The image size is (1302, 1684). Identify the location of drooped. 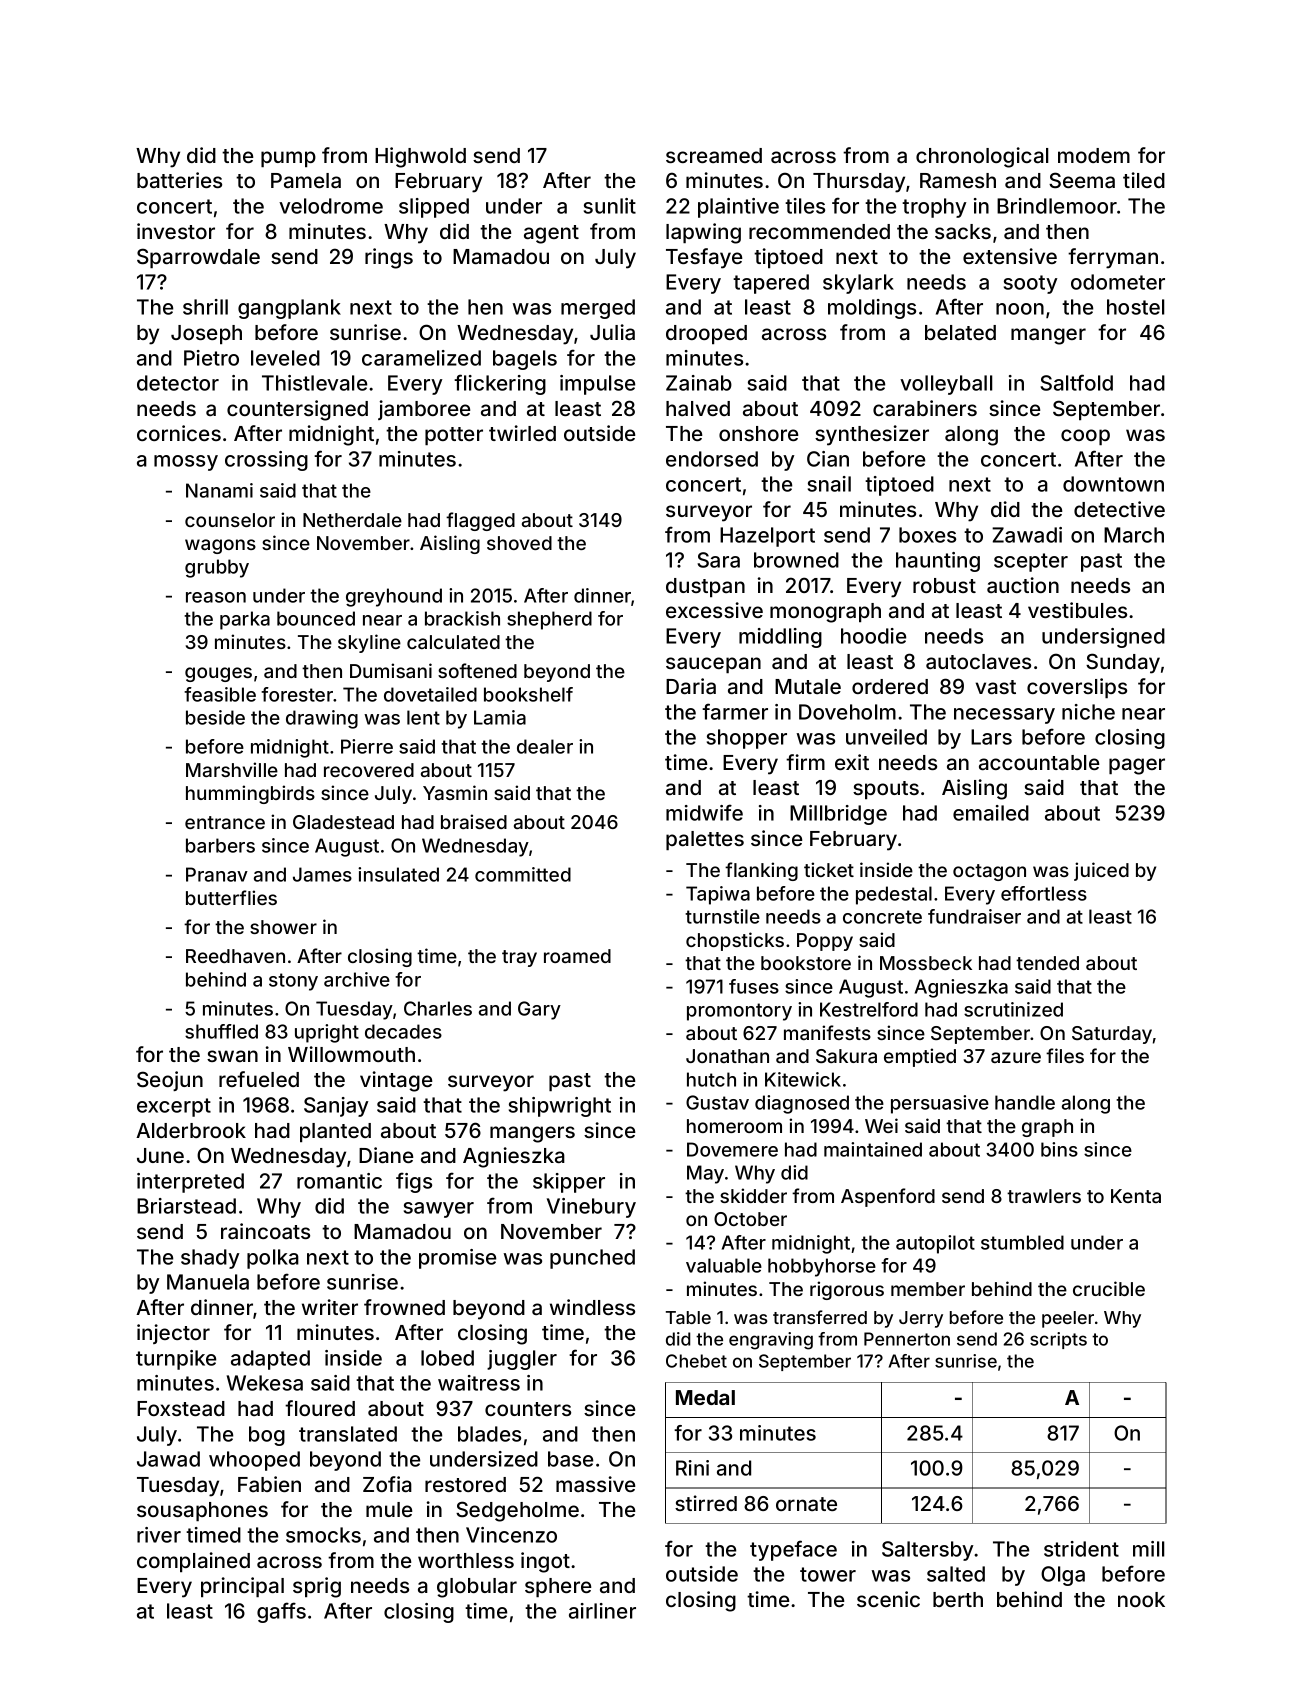
(706, 334).
